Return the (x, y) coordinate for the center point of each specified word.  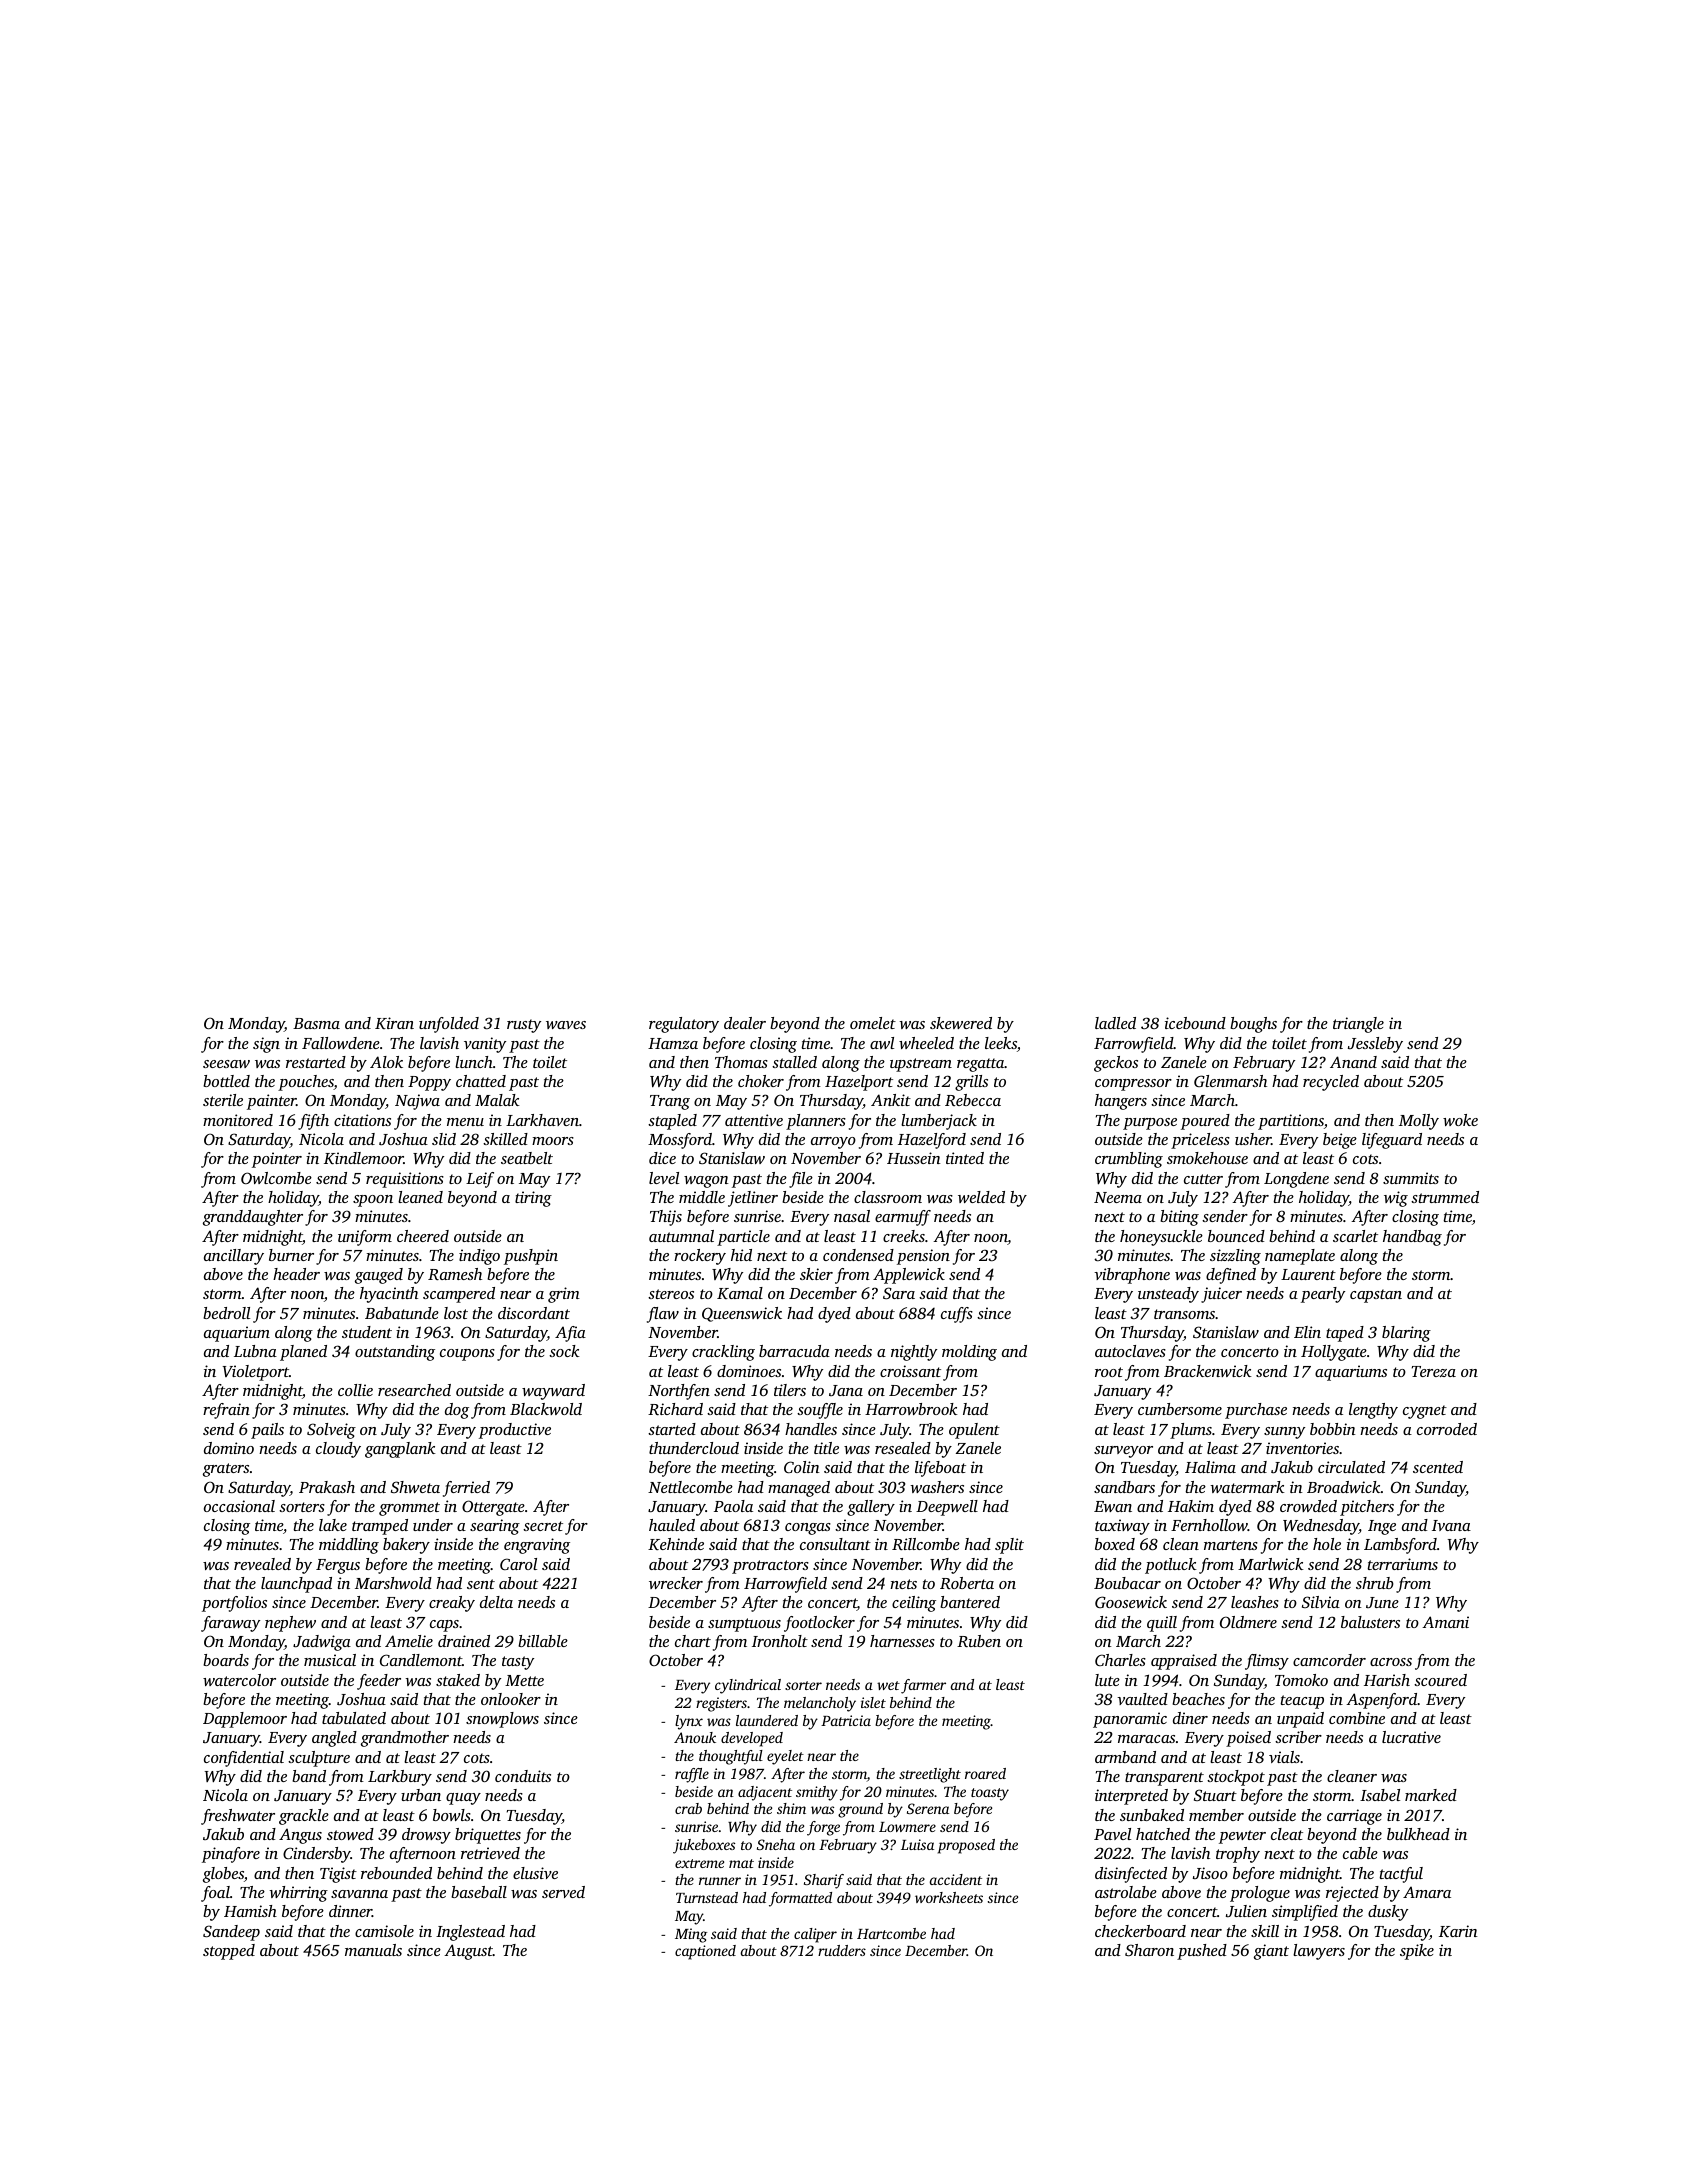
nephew (290, 1624)
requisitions (405, 1180)
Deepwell (947, 1508)
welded (981, 1197)
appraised (1184, 1662)
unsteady (1168, 1295)
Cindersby (317, 1855)
